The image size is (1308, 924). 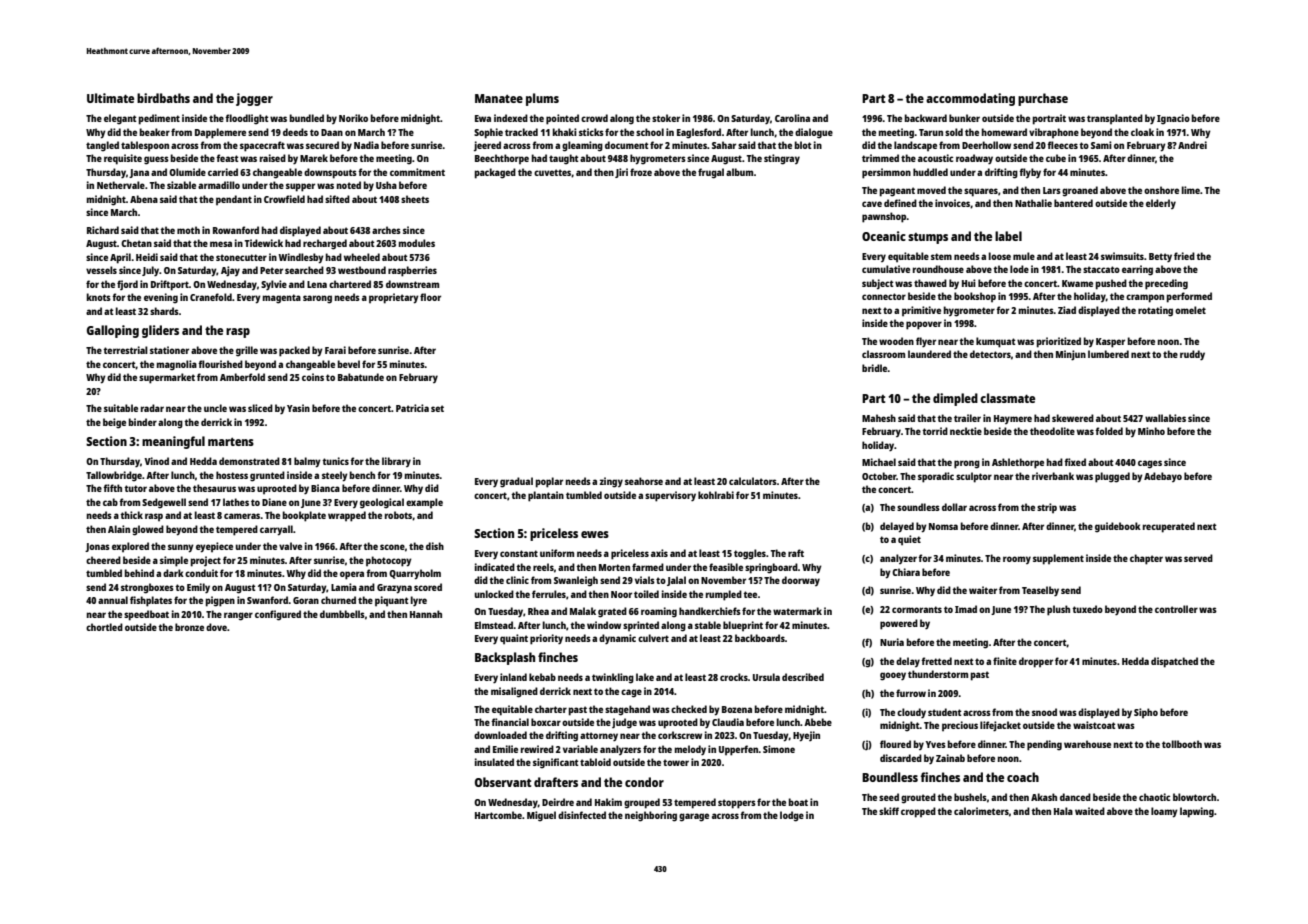 What do you see at coordinates (214, 547) in the page?
I see `eyepiece` at bounding box center [214, 547].
